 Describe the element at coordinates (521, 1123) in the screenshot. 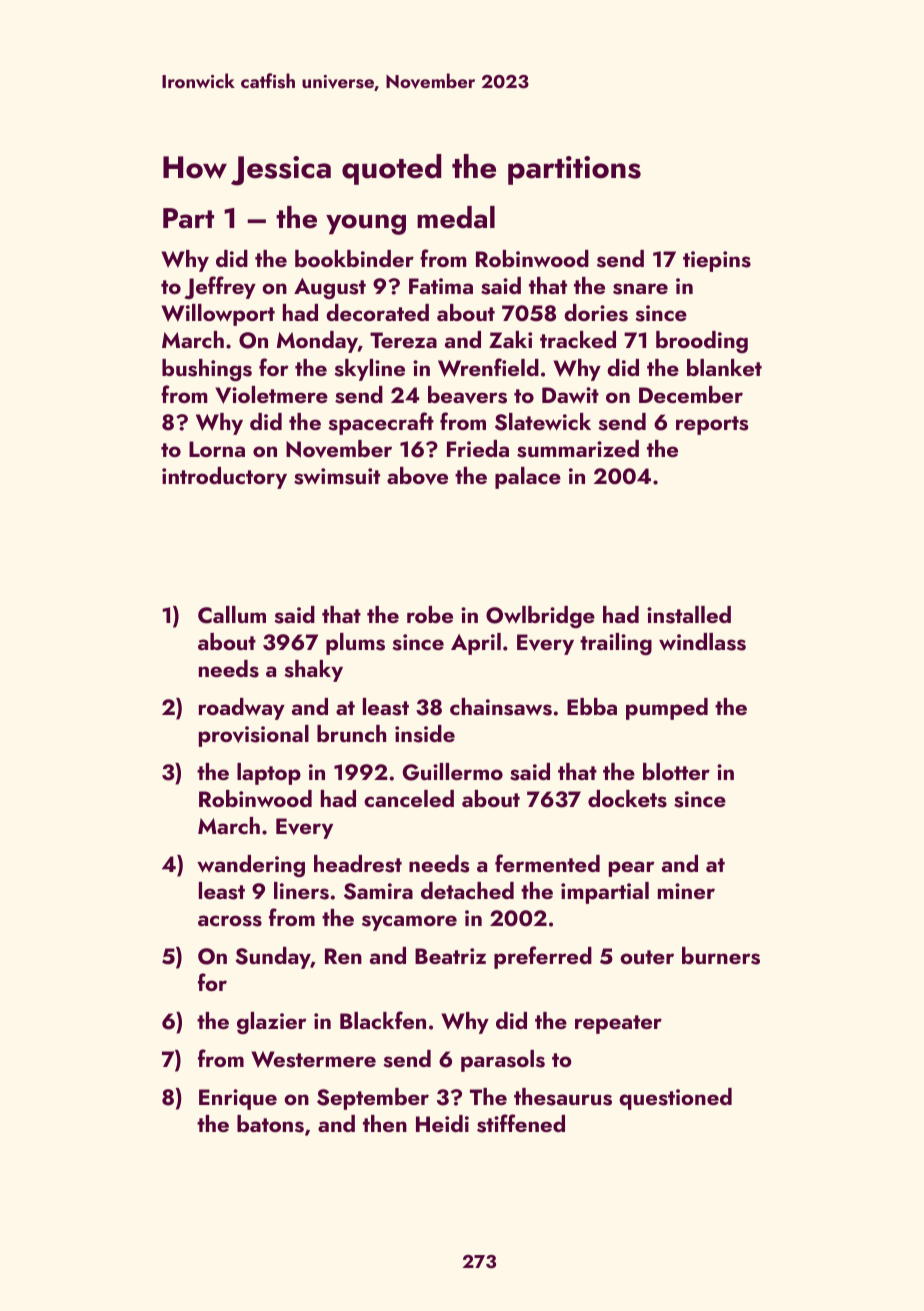

I see `stiffened` at that location.
